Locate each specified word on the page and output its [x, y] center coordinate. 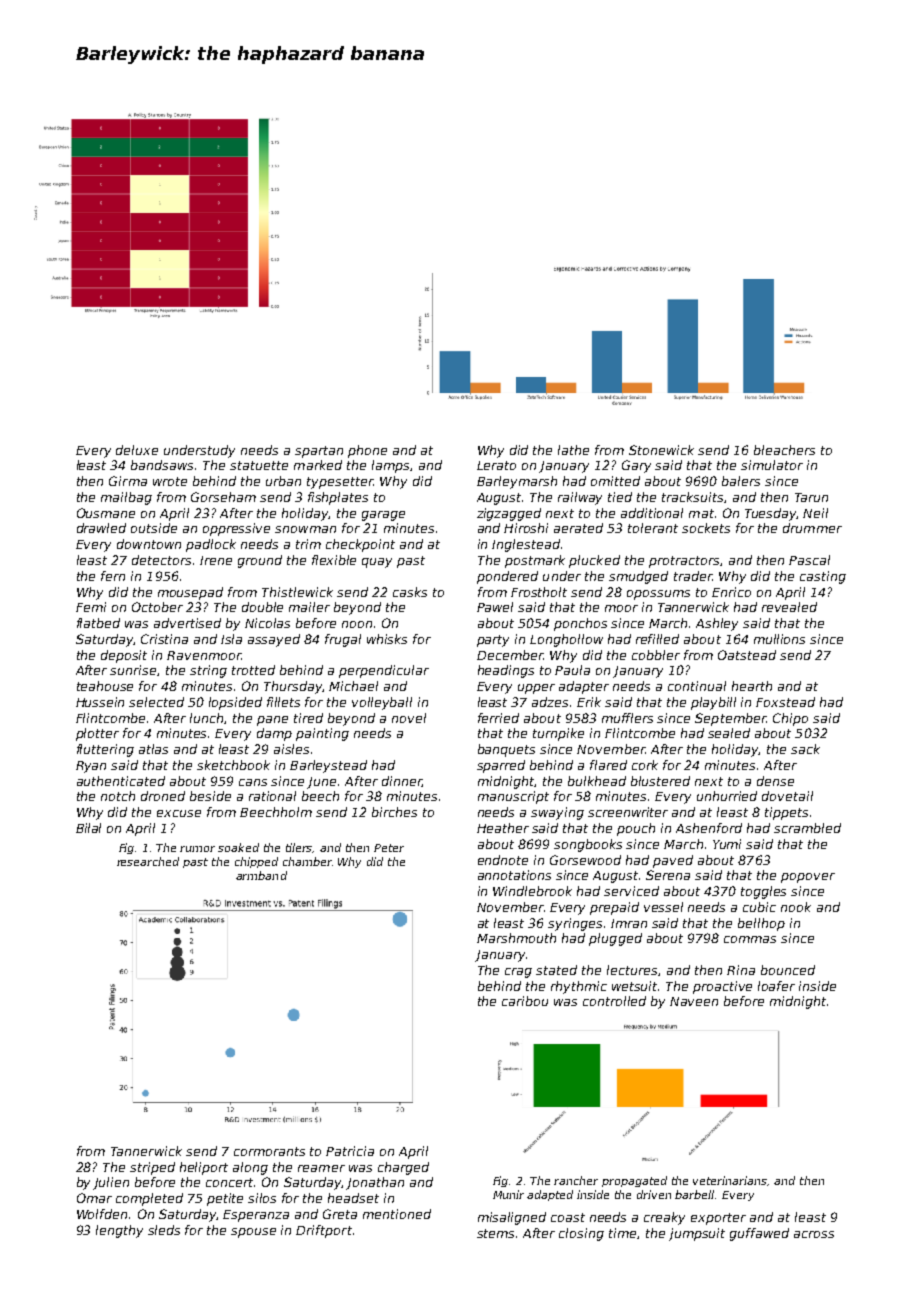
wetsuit [635, 986]
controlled [614, 1001]
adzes [550, 702]
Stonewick [661, 450]
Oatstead [747, 655]
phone [367, 451]
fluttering [105, 750]
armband [261, 875]
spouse [253, 1233]
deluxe [137, 450]
